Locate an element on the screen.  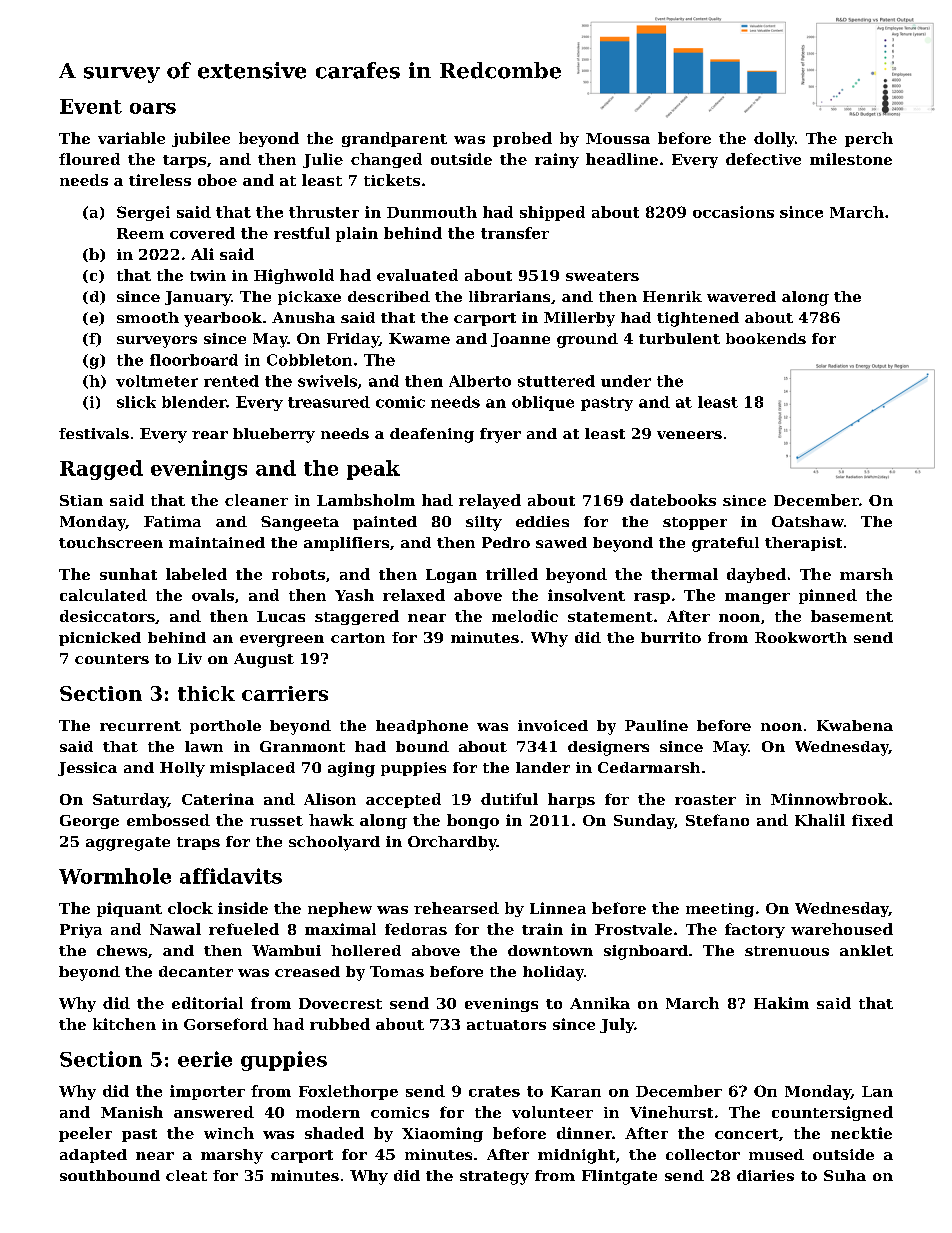
factory is located at coordinates (755, 930).
